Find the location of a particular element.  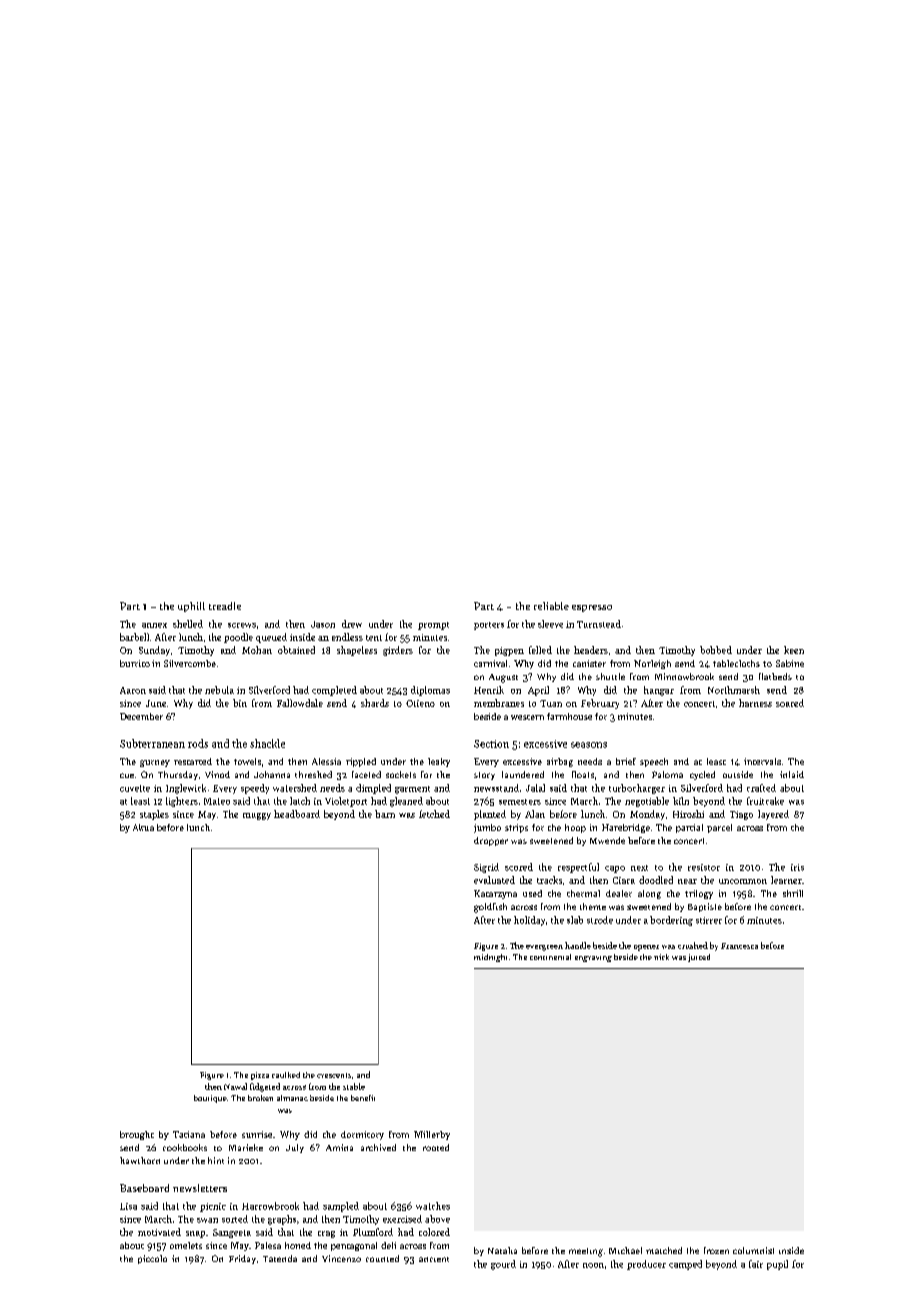

Sabine is located at coordinates (790, 663).
